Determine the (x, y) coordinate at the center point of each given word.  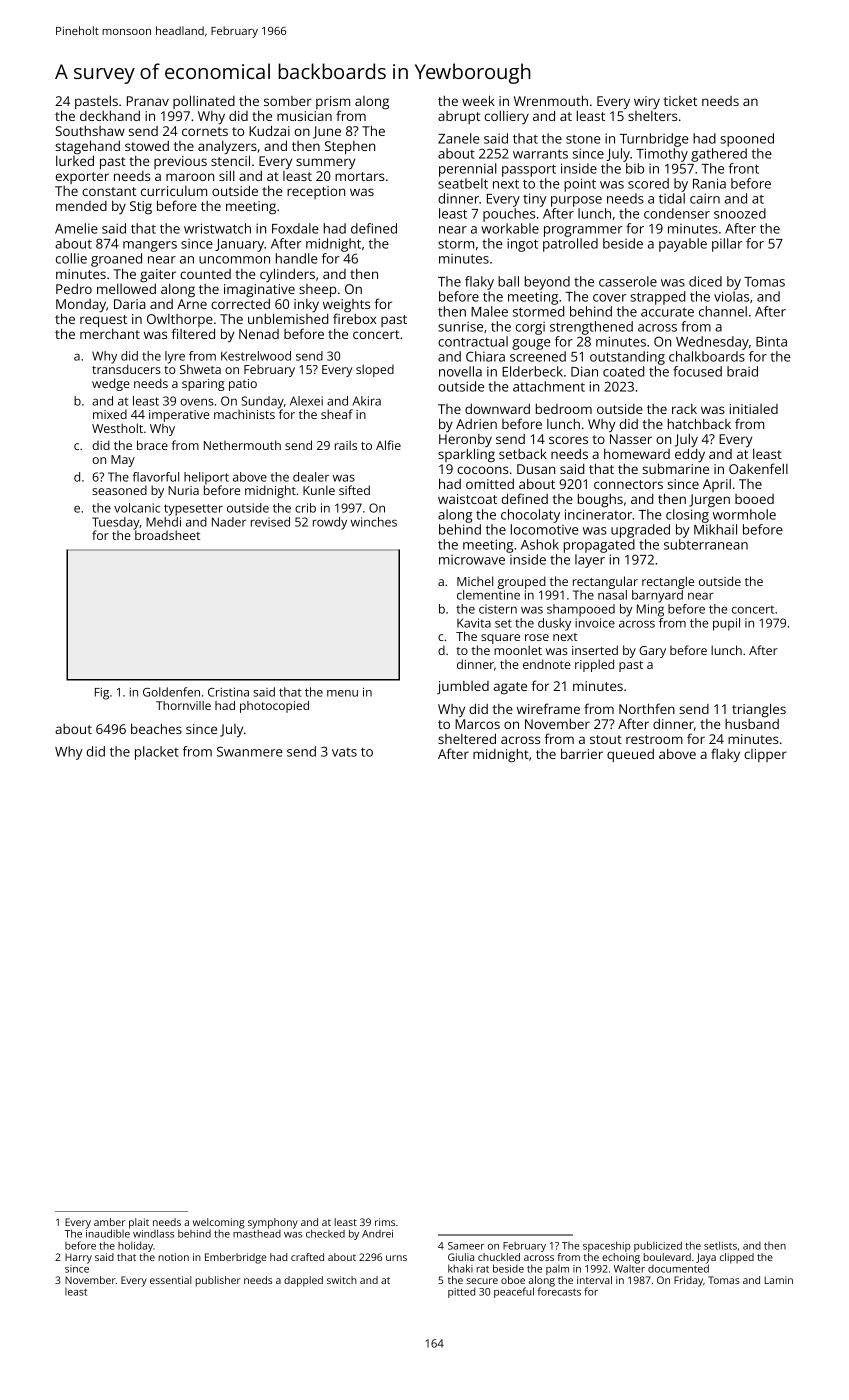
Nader (229, 522)
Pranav (148, 101)
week (478, 100)
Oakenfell (758, 468)
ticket (680, 101)
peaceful (514, 1292)
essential (170, 1280)
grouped (522, 582)
